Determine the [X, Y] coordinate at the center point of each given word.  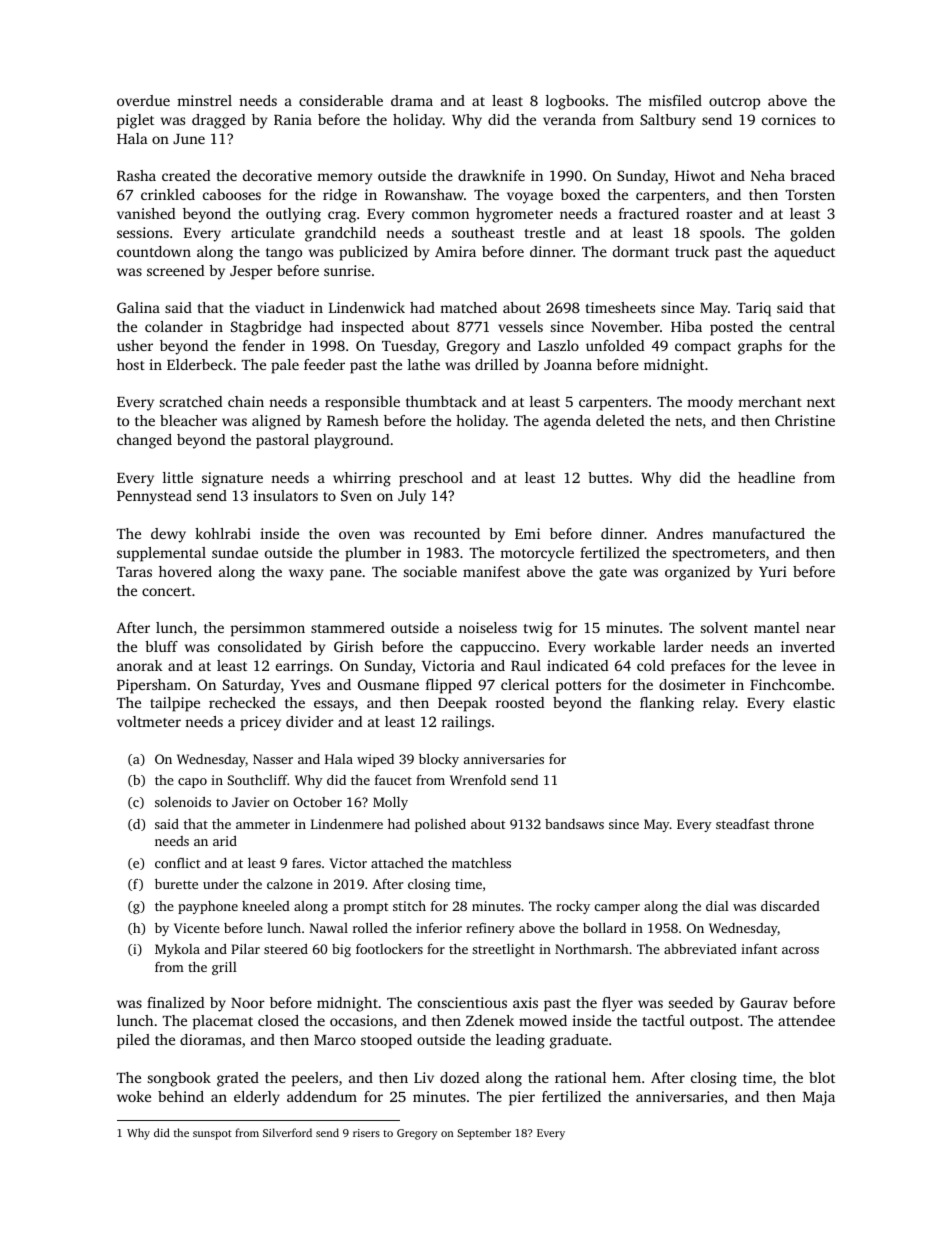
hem [626, 1077]
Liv [424, 1077]
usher [135, 345]
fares [306, 863]
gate [613, 574]
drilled [497, 364]
